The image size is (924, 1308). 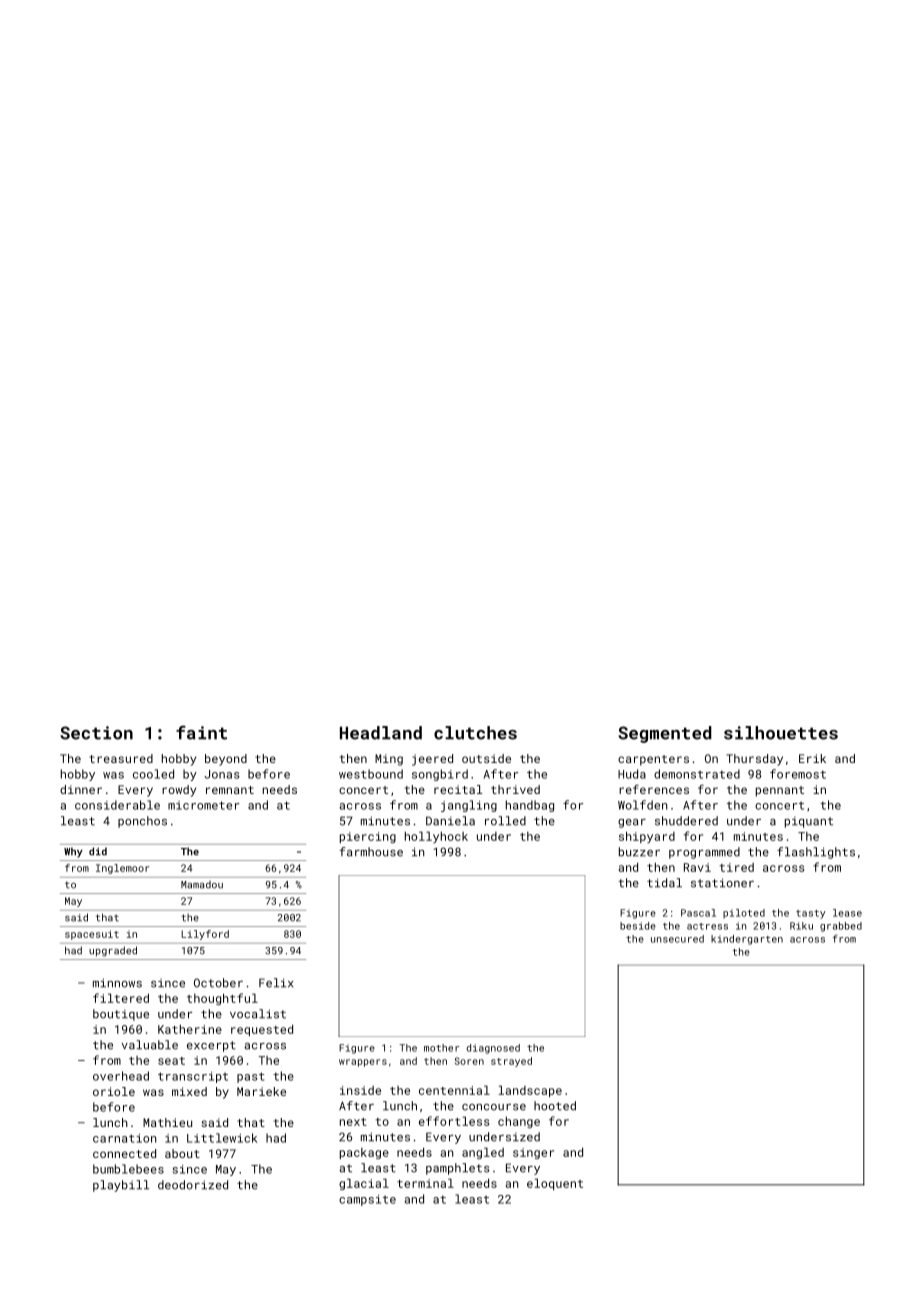 I want to click on playbill, so click(x=121, y=1186).
